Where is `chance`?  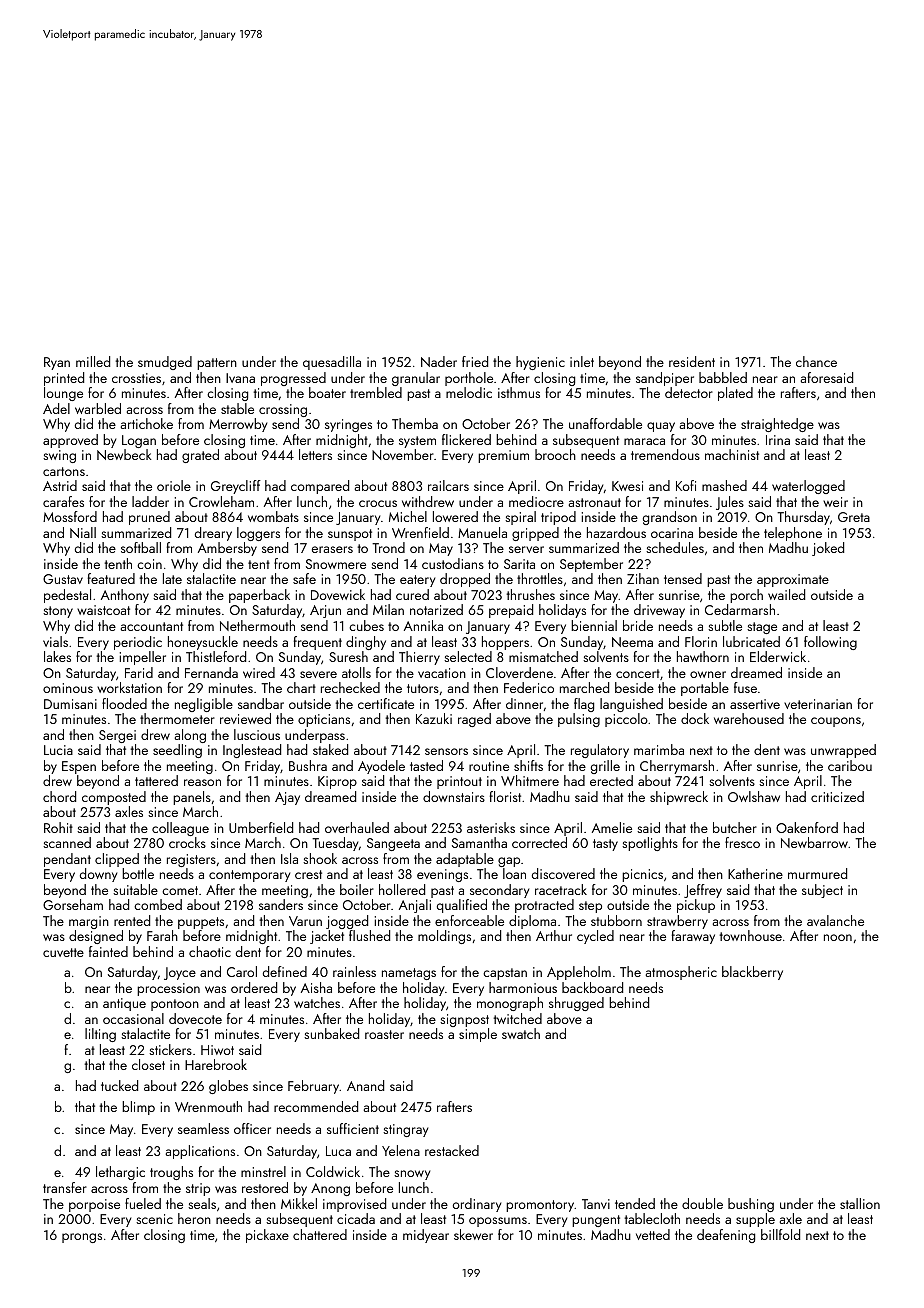
chance is located at coordinates (816, 361).
